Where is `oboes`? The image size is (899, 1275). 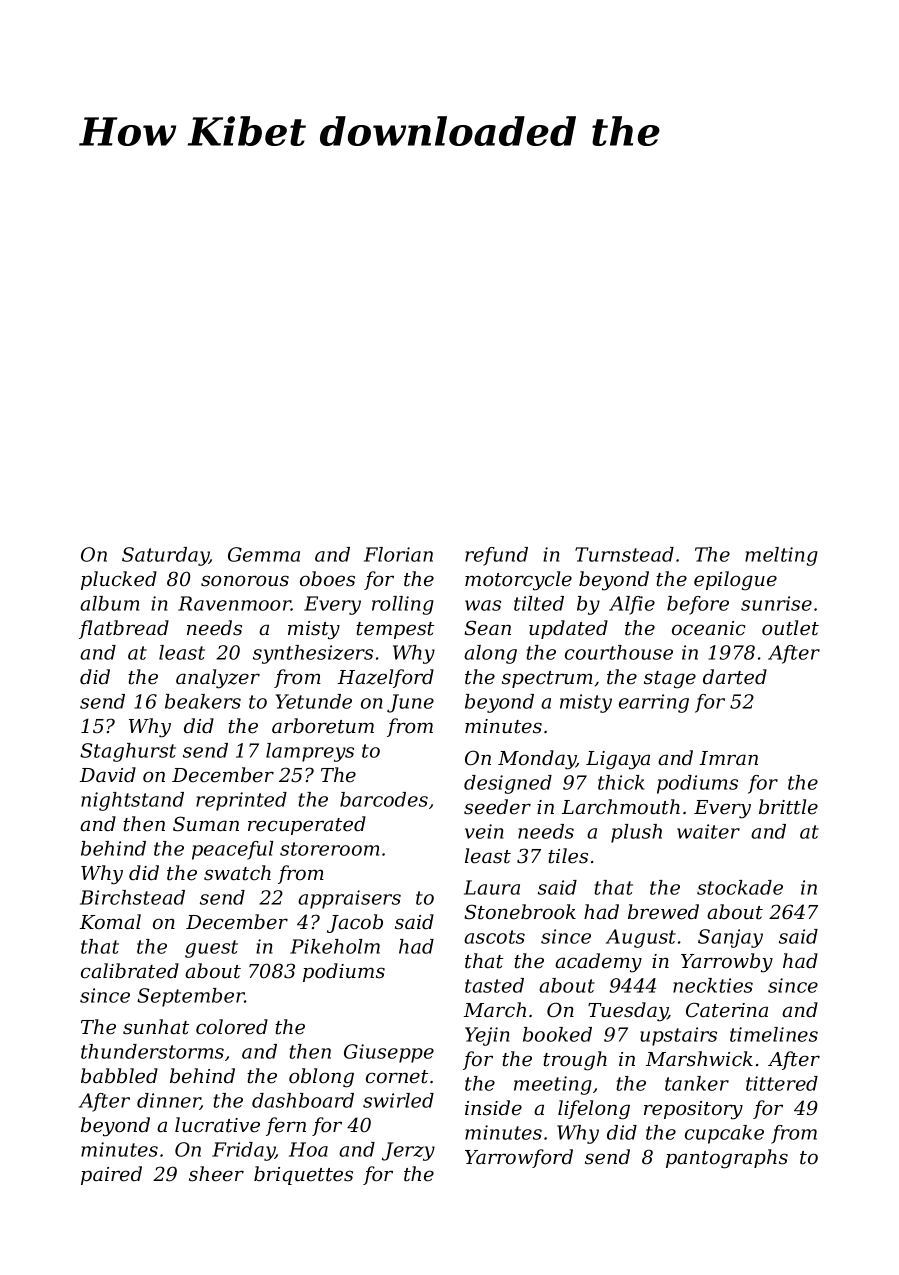
oboes is located at coordinates (327, 579).
